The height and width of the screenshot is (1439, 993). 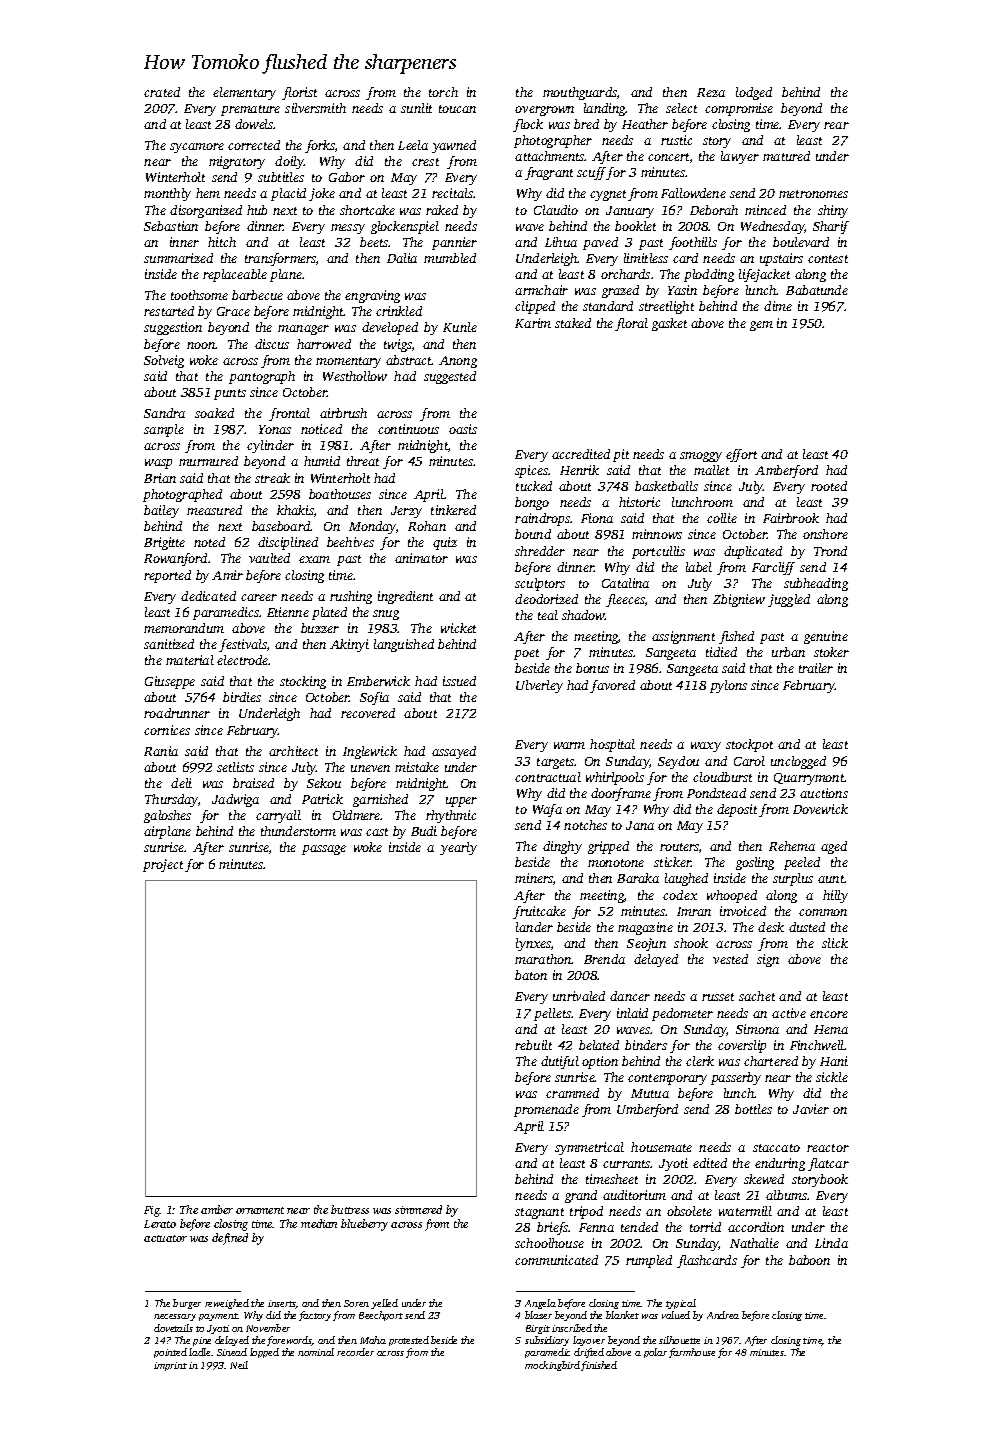 What do you see at coordinates (834, 1061) in the screenshot?
I see `Hani` at bounding box center [834, 1061].
